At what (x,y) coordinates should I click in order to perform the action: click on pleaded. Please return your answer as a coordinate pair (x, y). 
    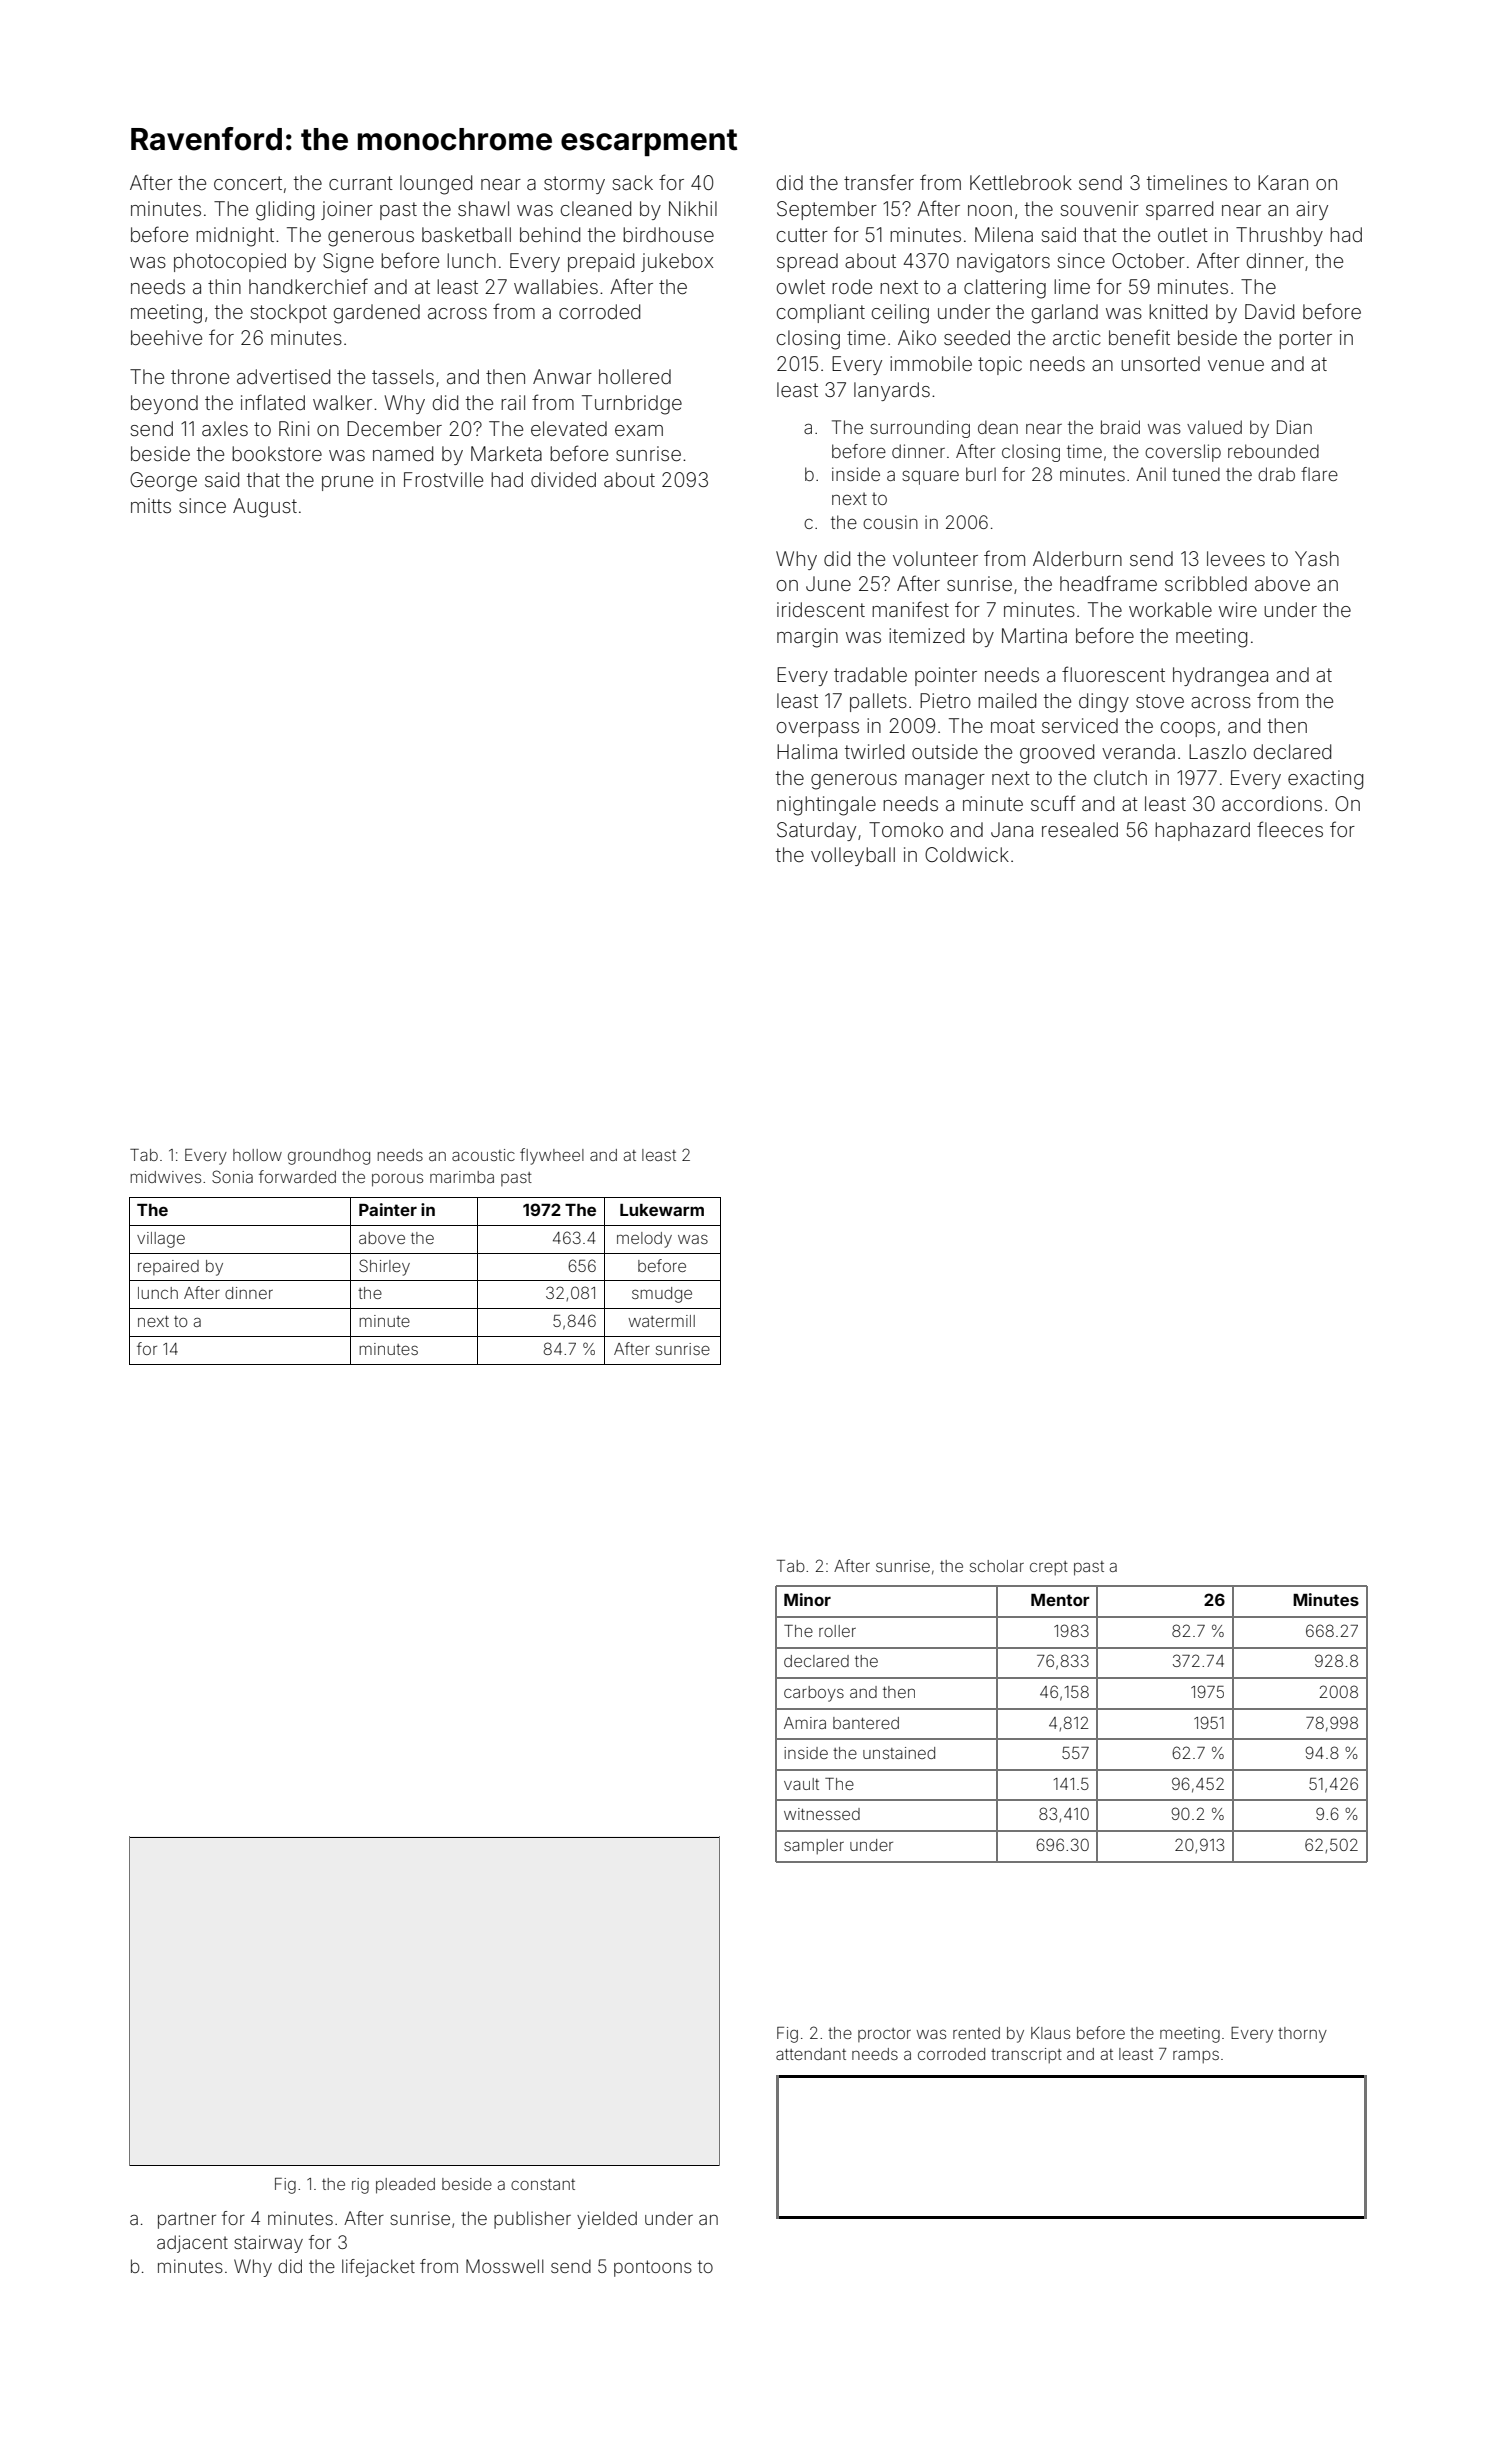
    Looking at the image, I should click on (405, 2186).
